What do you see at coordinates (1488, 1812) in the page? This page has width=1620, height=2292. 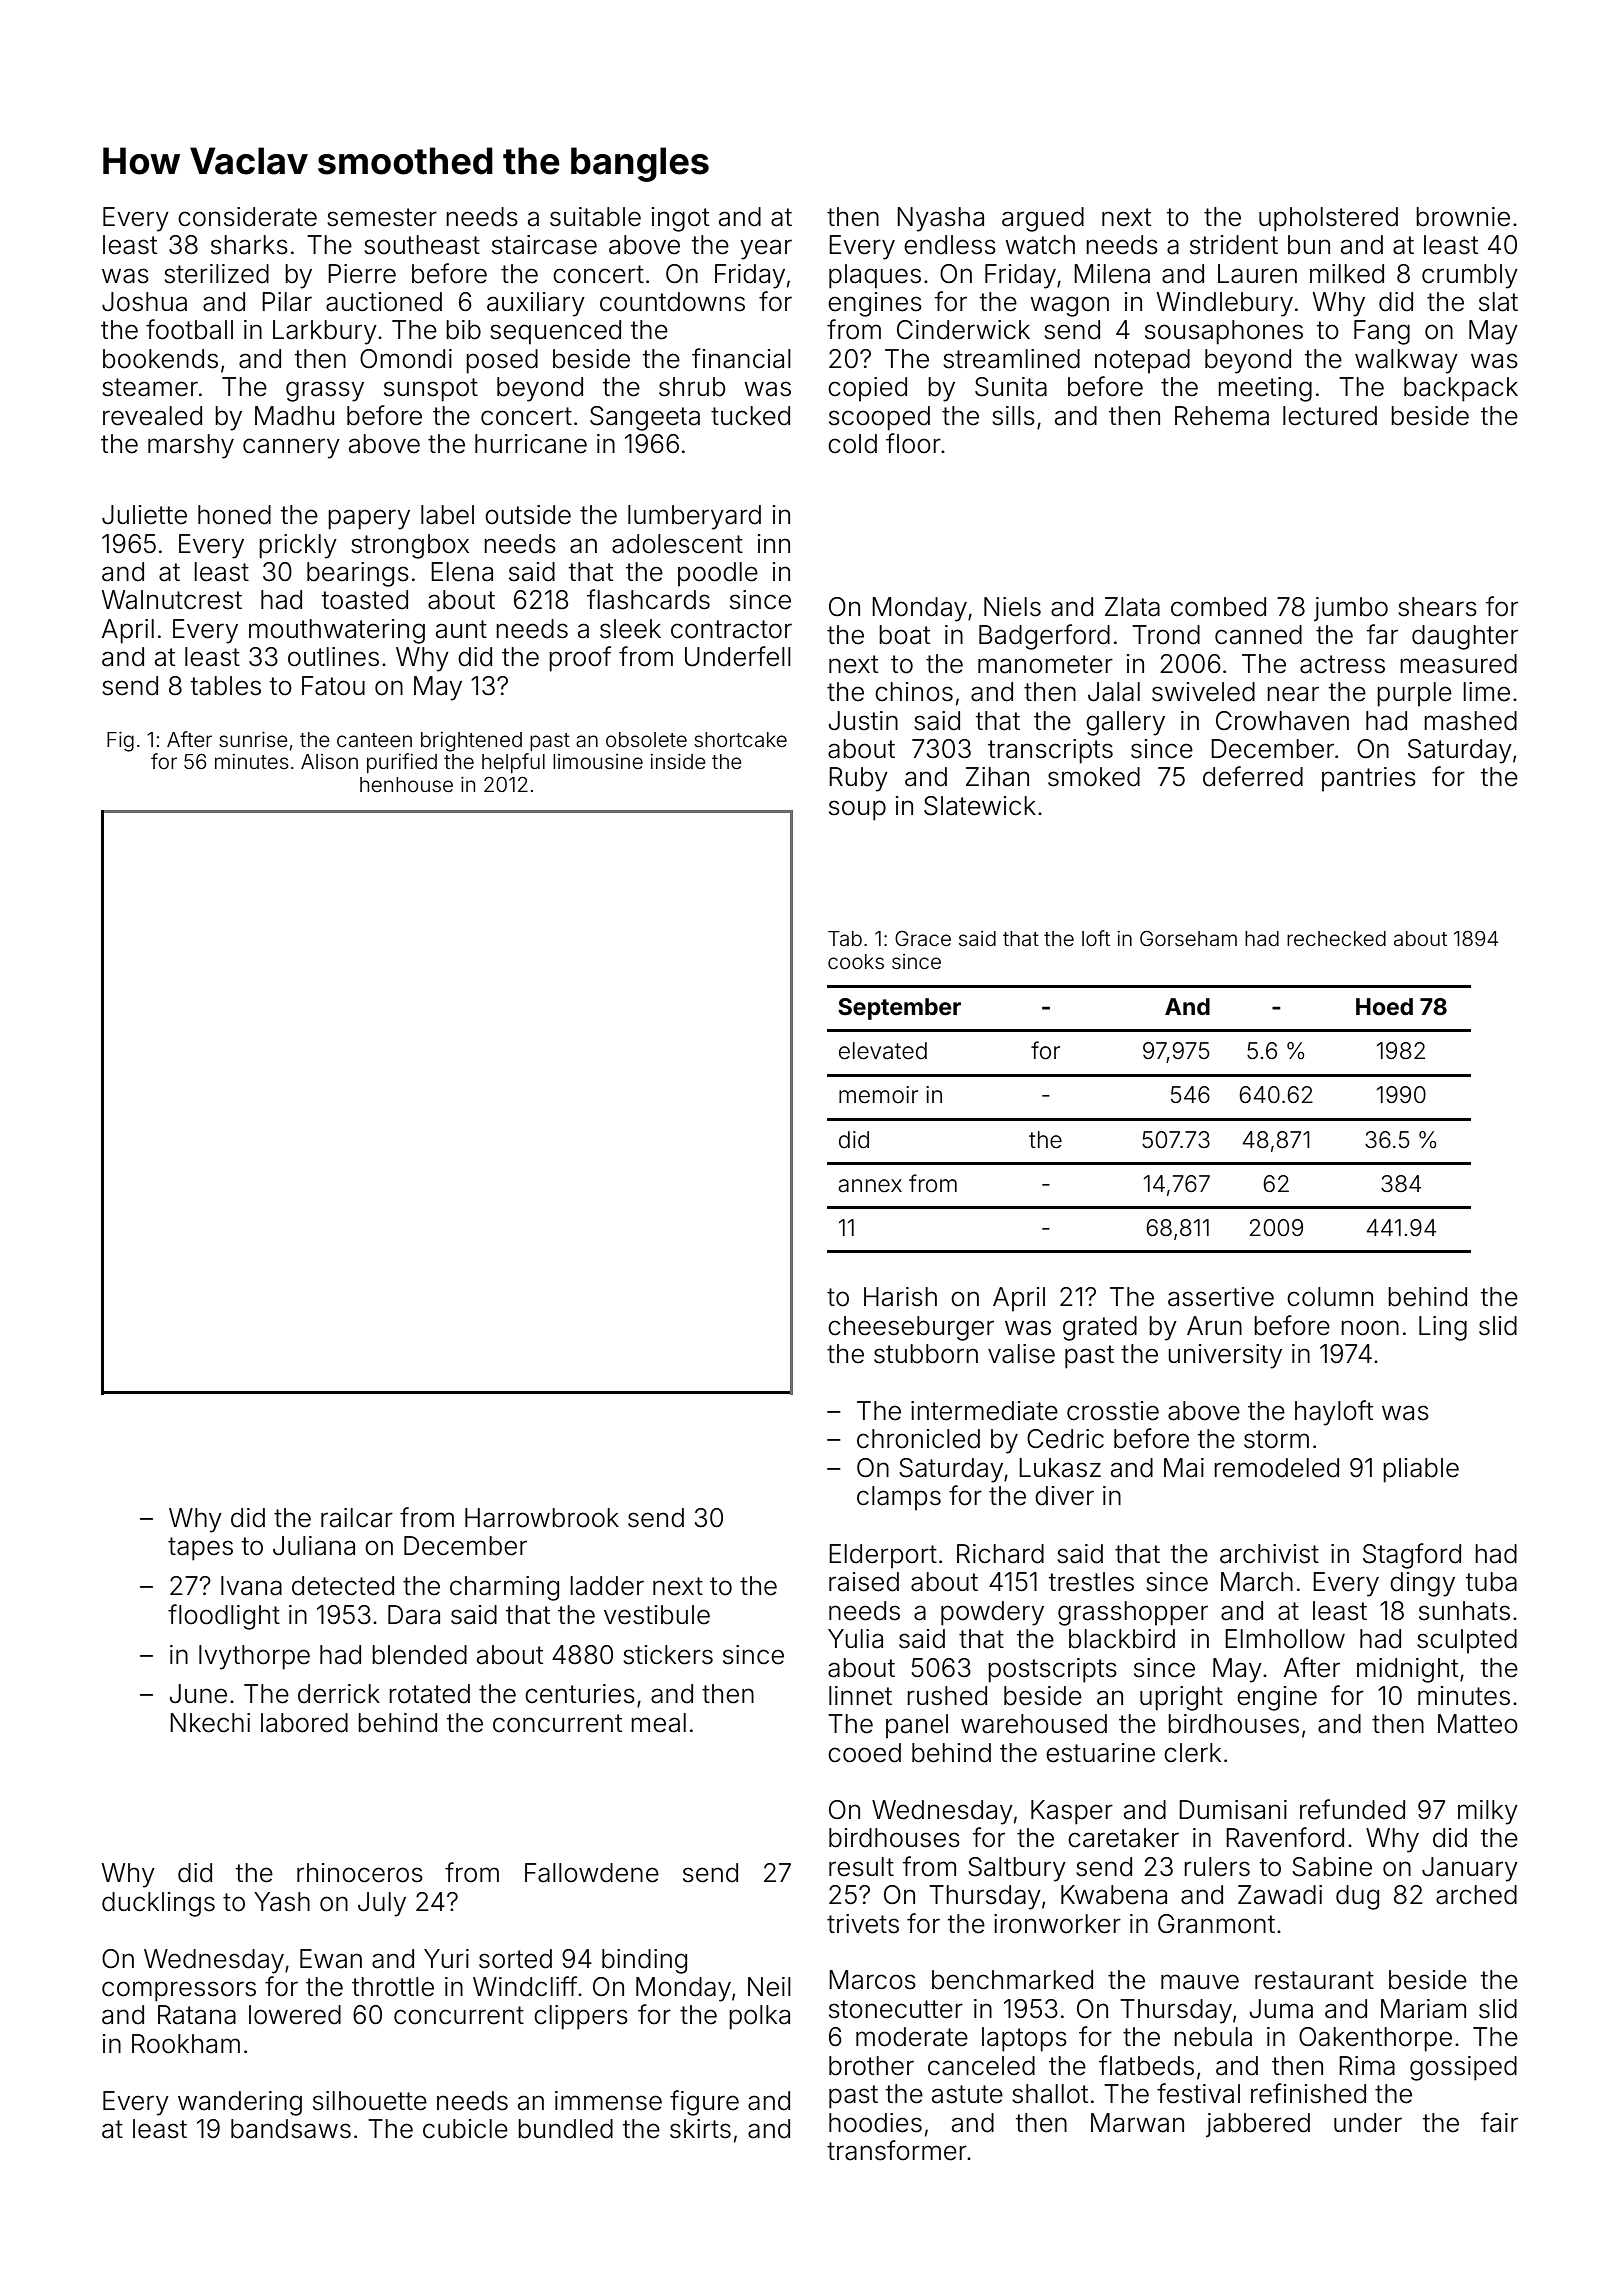 I see `milky` at bounding box center [1488, 1812].
